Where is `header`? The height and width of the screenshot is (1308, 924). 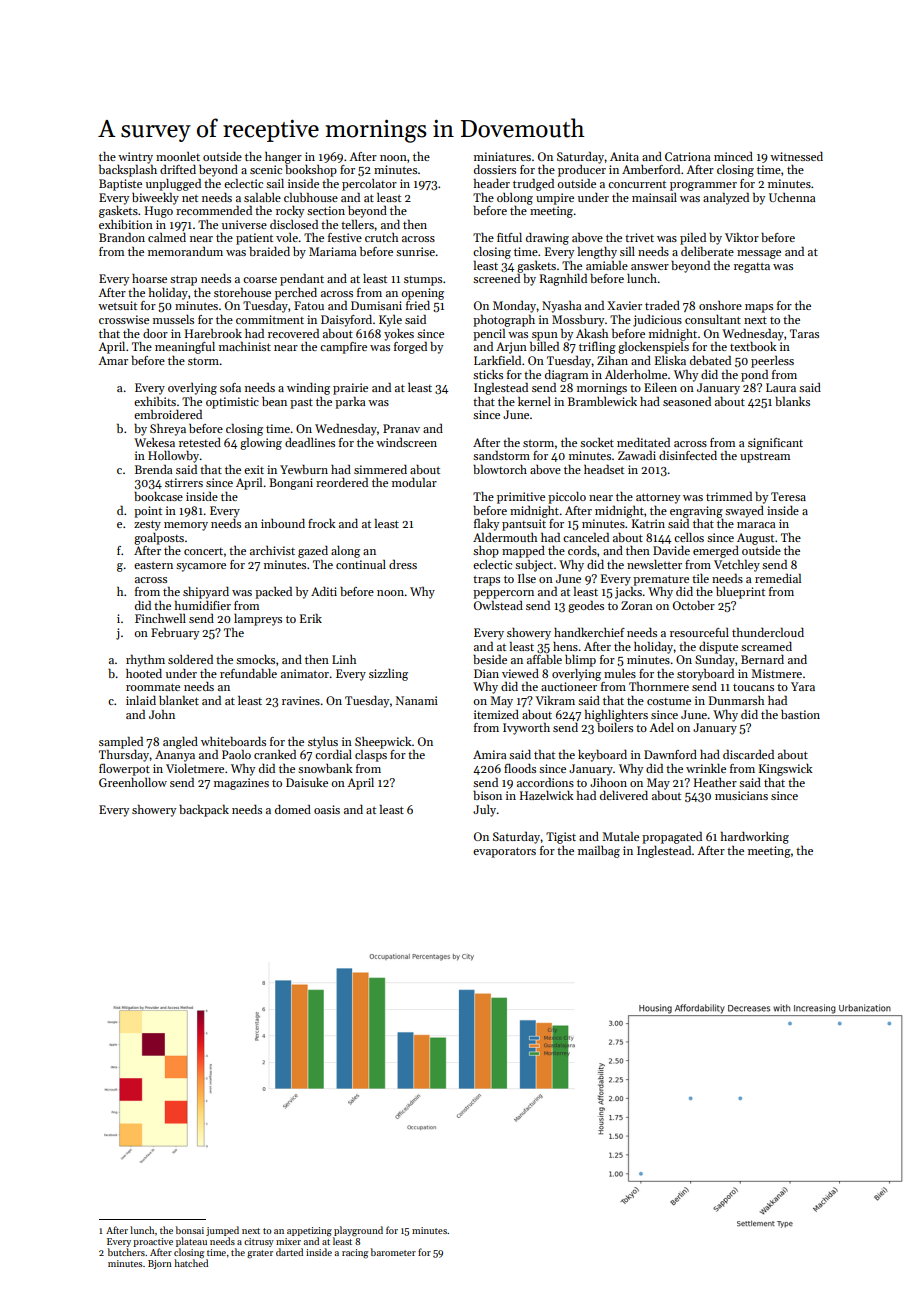 header is located at coordinates (492, 183).
